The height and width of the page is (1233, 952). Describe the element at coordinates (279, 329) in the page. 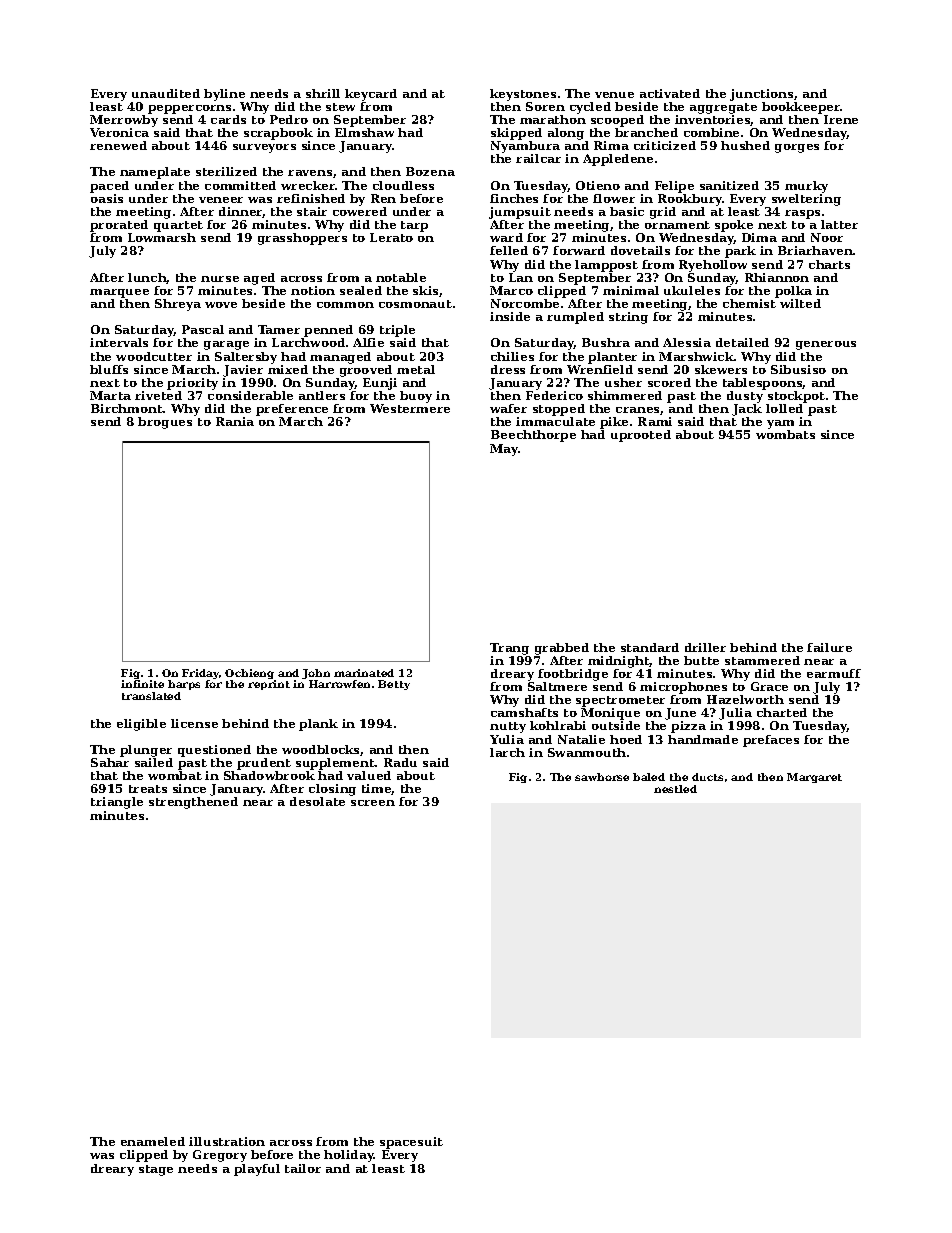

I see `Tamer` at that location.
